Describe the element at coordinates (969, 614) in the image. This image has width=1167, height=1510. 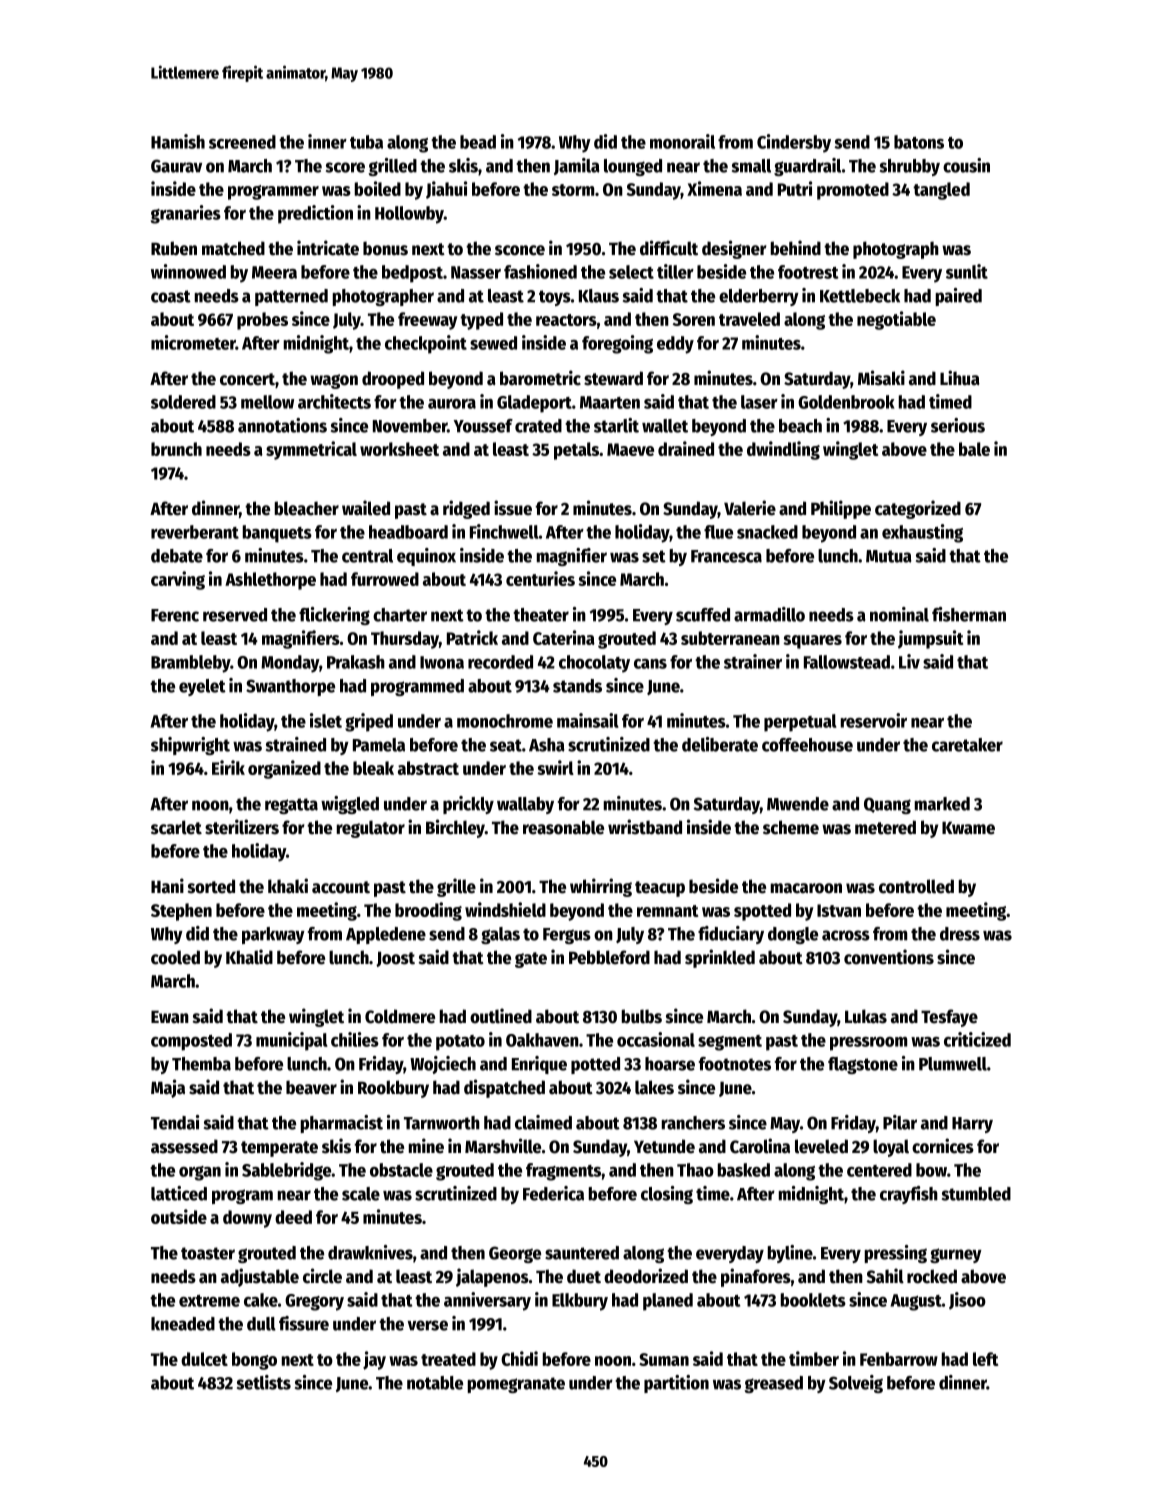
I see `fisherman` at that location.
